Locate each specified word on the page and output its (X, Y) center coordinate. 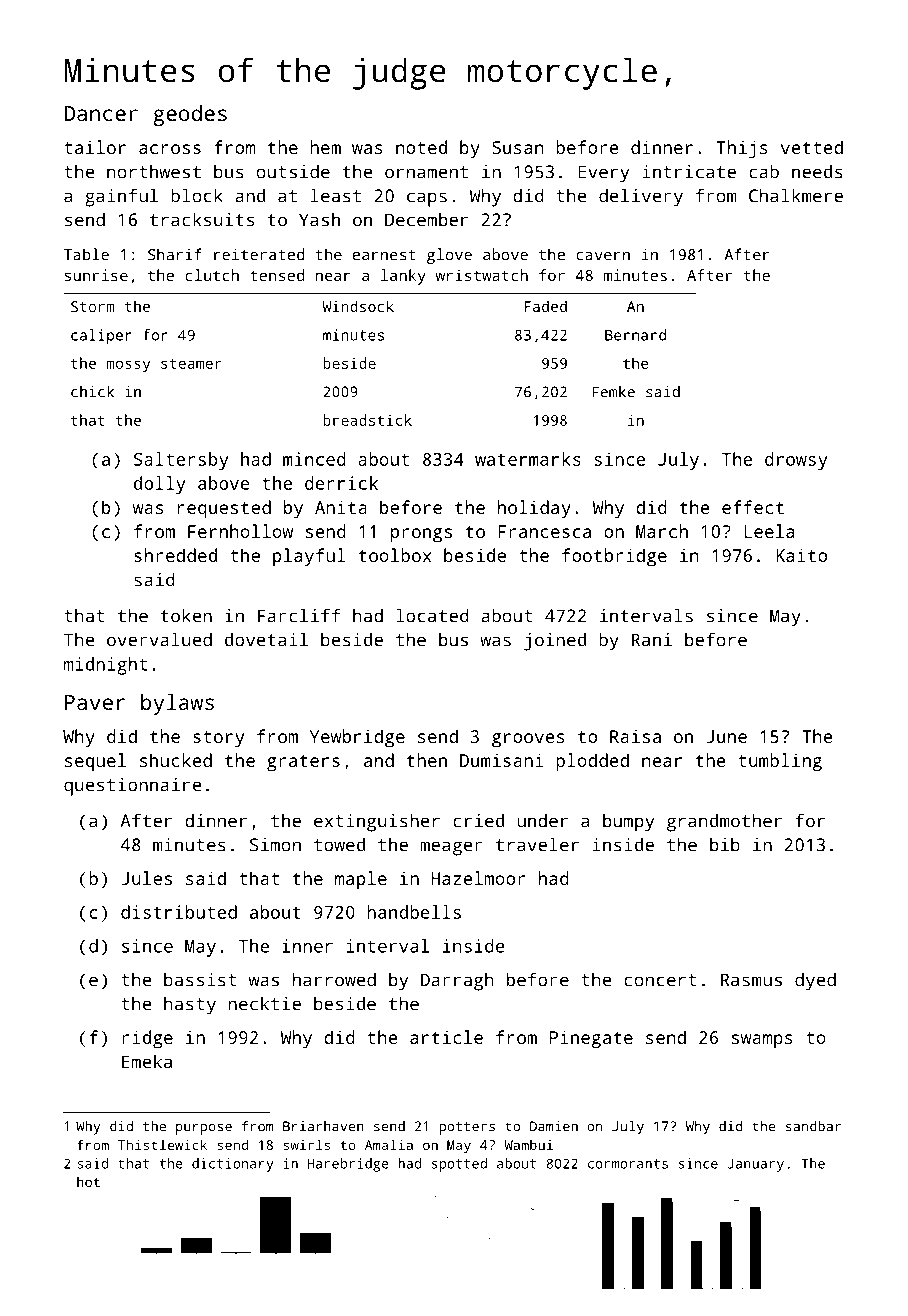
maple (361, 880)
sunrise (96, 275)
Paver (95, 702)
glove (449, 256)
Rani (652, 640)
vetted (812, 147)
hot (88, 1181)
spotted (459, 1165)
